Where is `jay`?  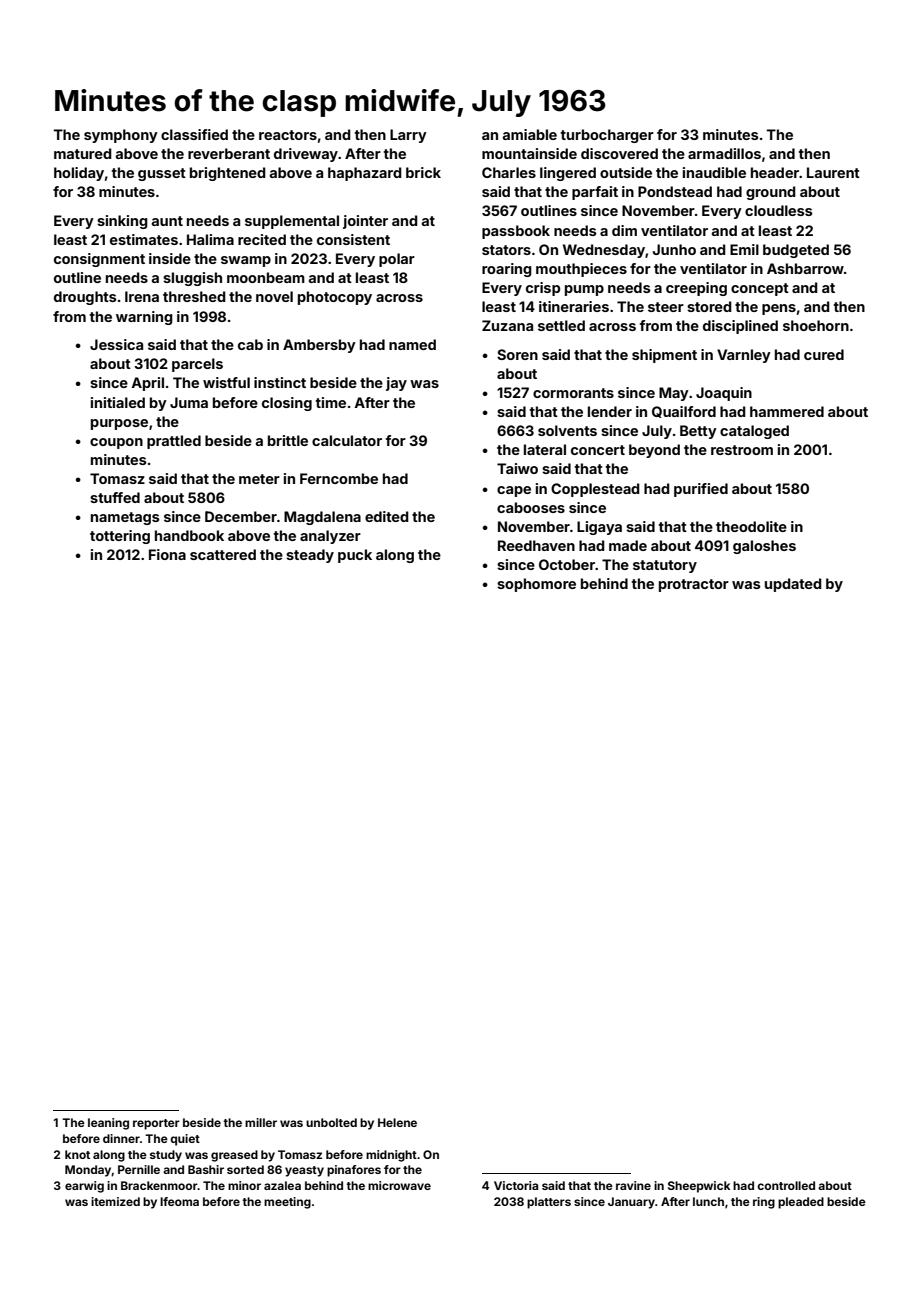
jay is located at coordinates (396, 384).
